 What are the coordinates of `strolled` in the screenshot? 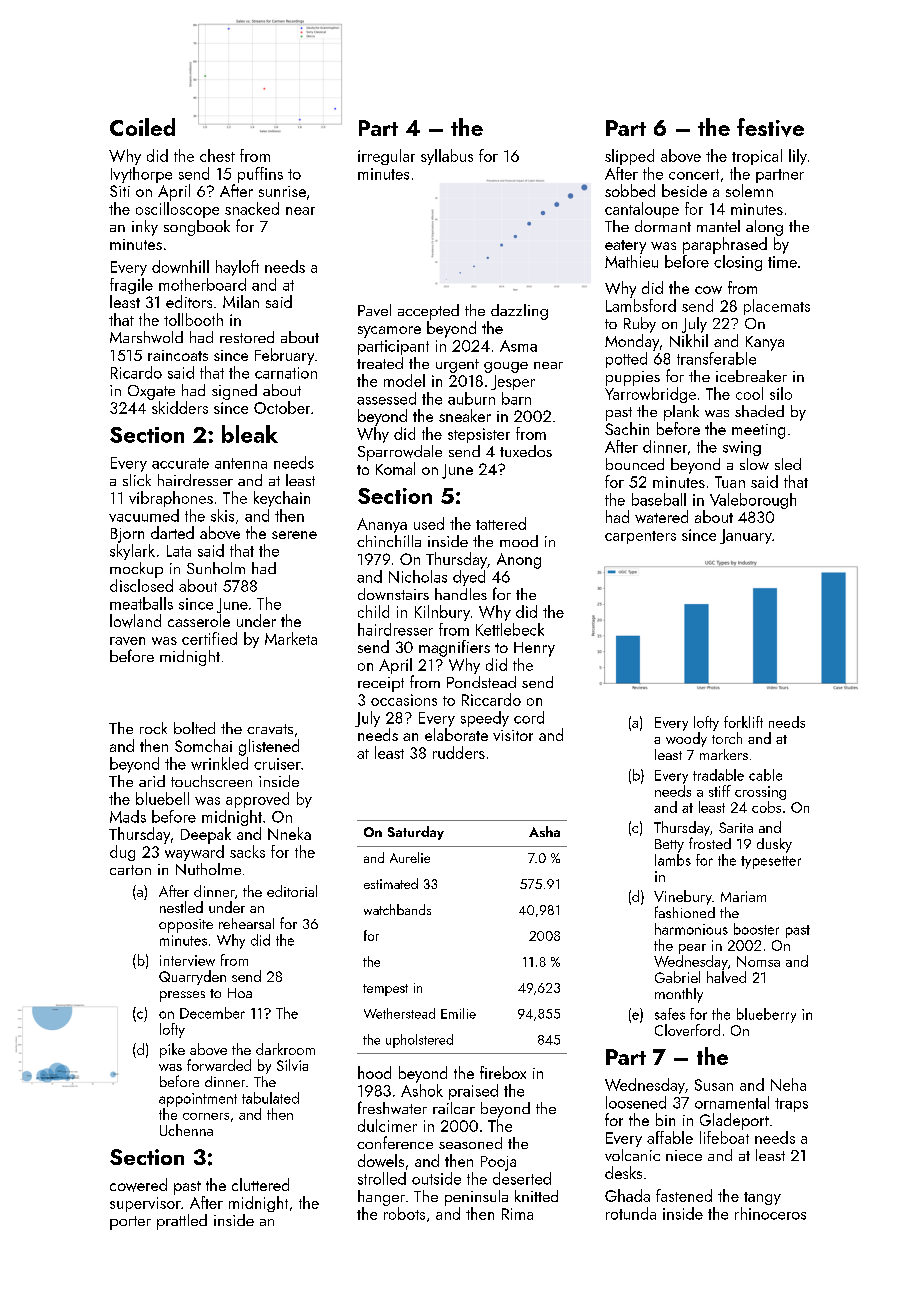 It's located at (382, 1178).
